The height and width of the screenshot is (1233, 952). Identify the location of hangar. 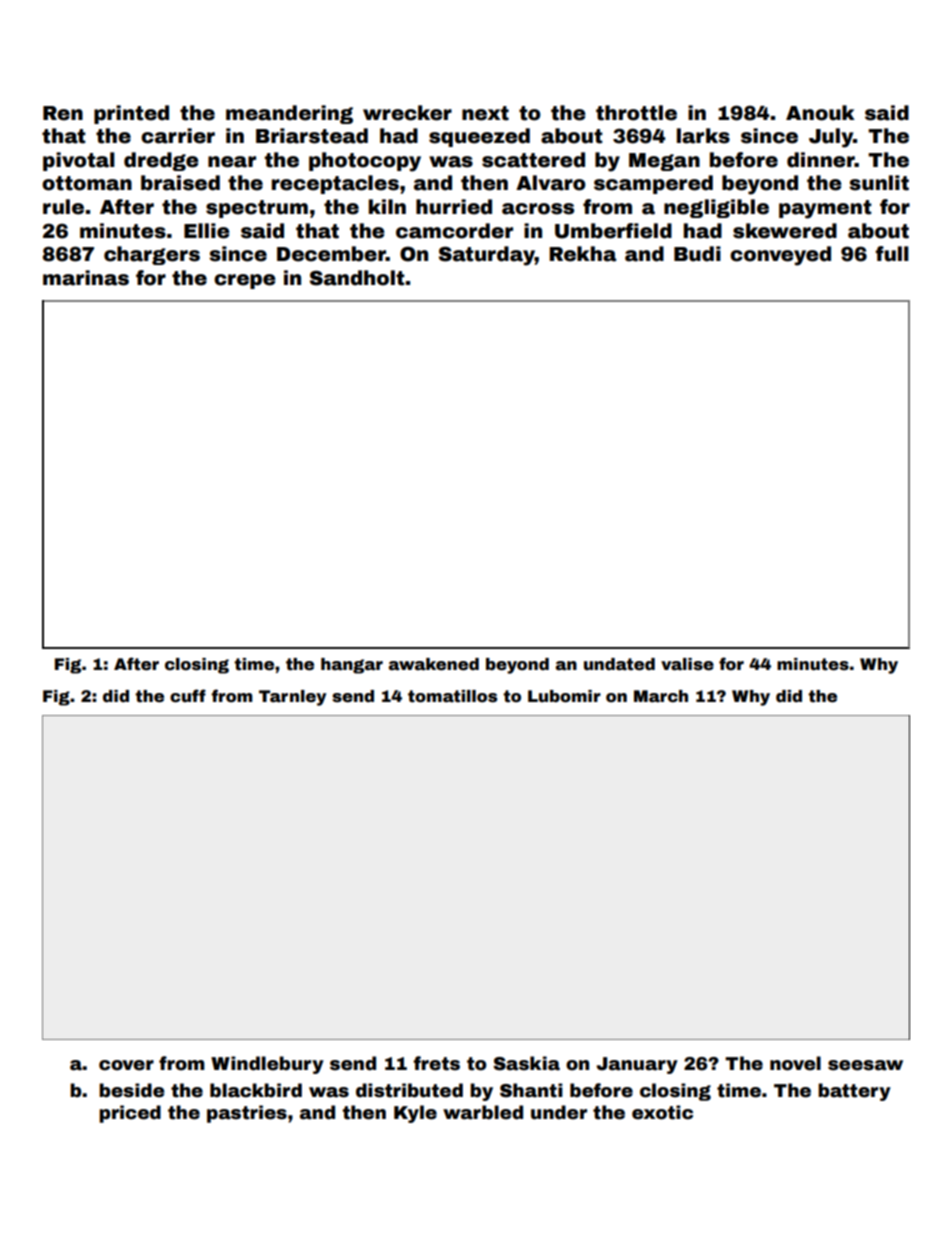
(352, 666).
